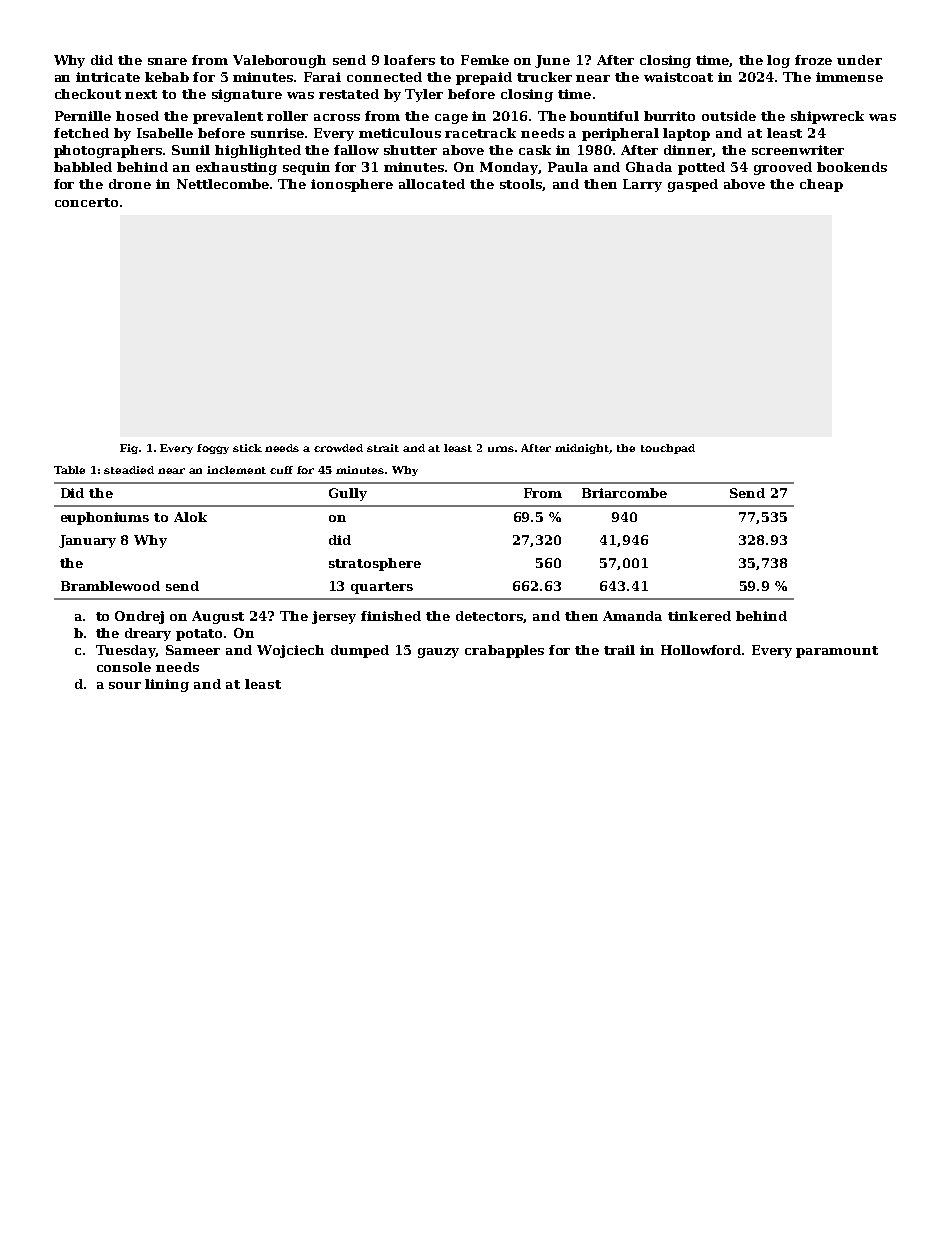 The image size is (952, 1233). I want to click on allocated, so click(432, 184).
